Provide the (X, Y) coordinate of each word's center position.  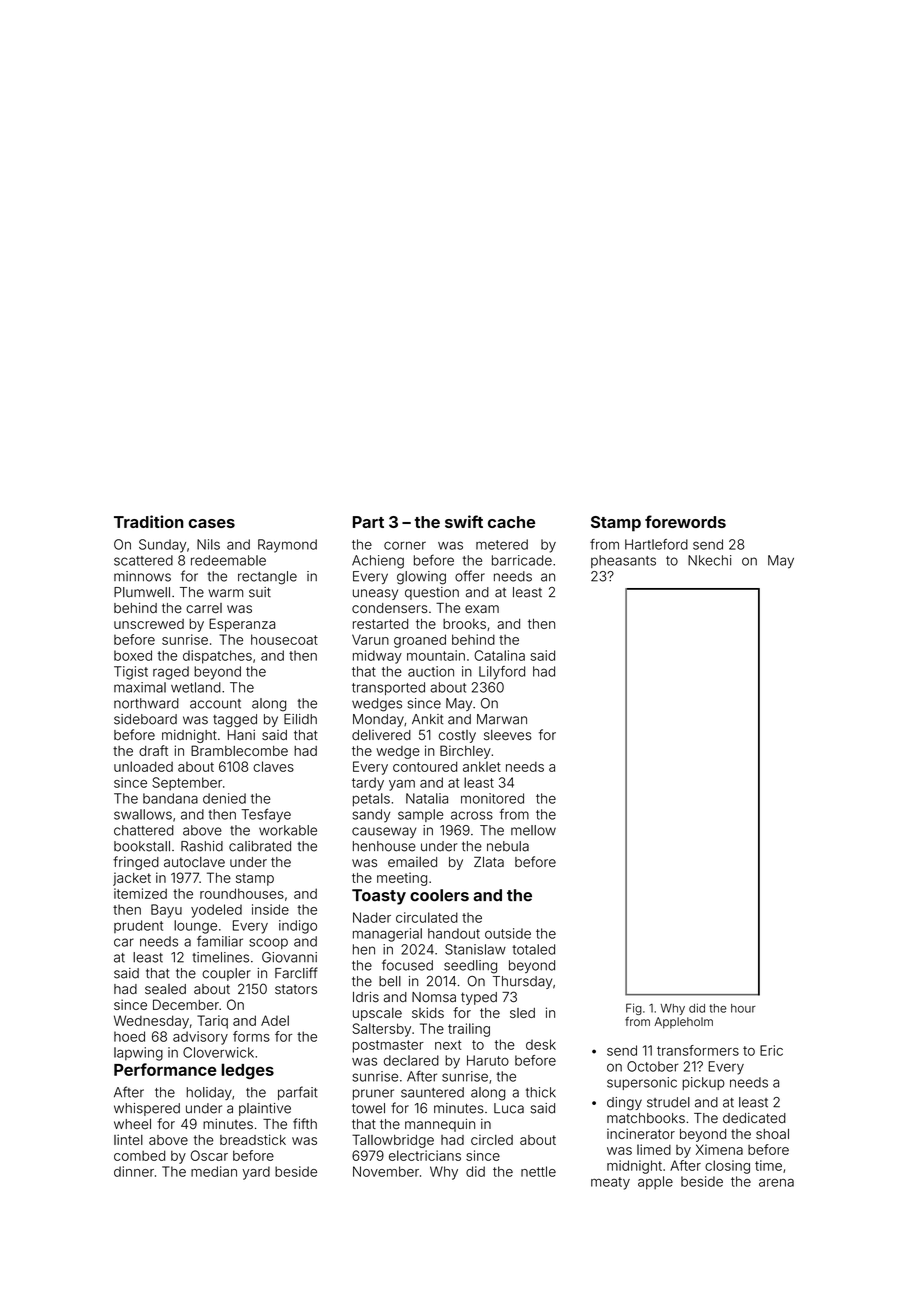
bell (390, 981)
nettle (538, 1171)
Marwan (502, 719)
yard (256, 1173)
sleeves (507, 735)
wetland (196, 687)
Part (368, 522)
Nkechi (709, 560)
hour (743, 1008)
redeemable (228, 560)
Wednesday (151, 1022)
